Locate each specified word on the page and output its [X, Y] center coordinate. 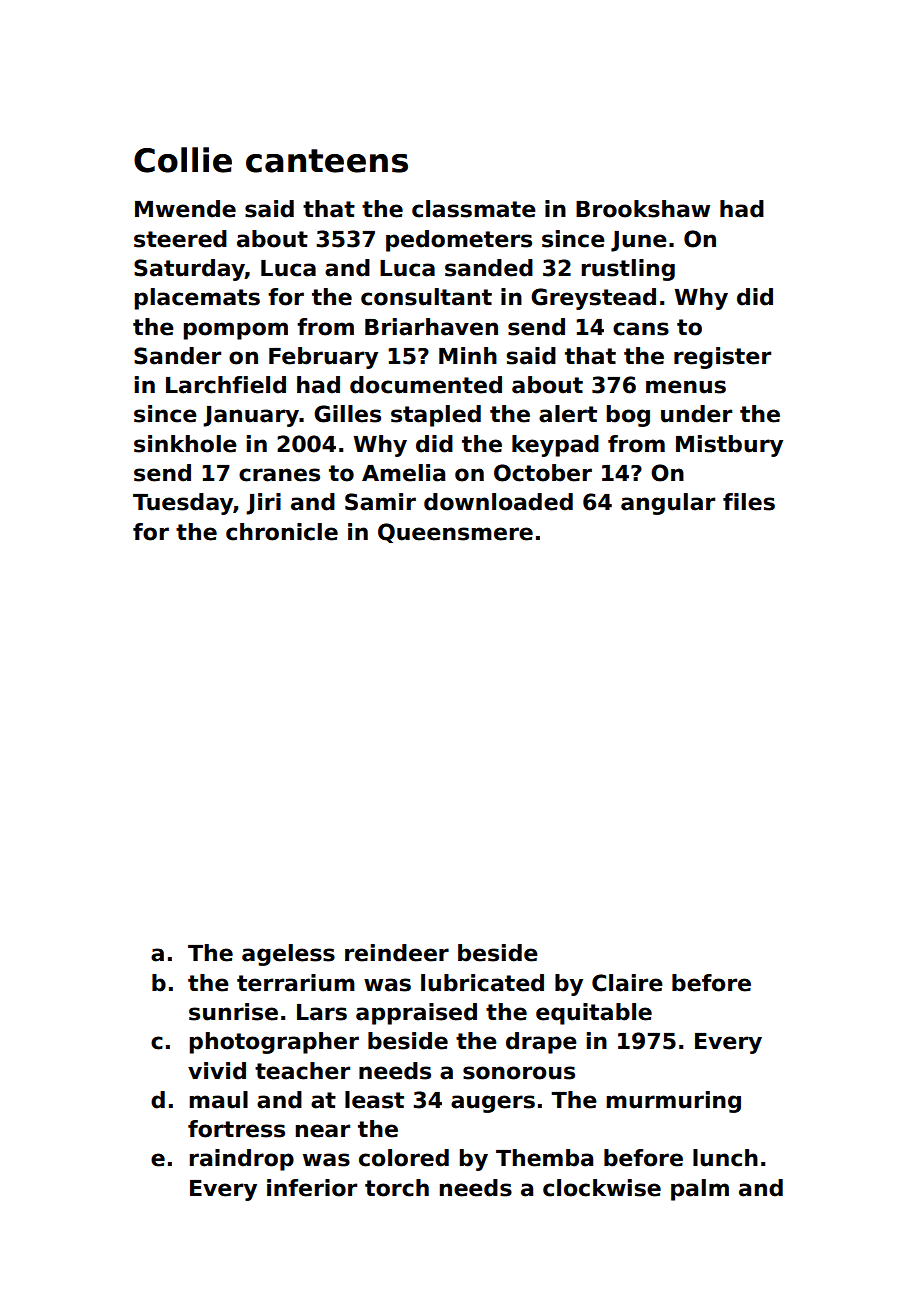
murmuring [673, 1102]
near [323, 1131]
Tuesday [183, 504]
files [749, 502]
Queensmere [455, 533]
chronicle [282, 532]
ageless [288, 955]
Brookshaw [643, 209]
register [722, 358]
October [543, 473]
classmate [474, 209]
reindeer [397, 953]
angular [668, 504]
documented [426, 385]
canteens [327, 161]
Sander [177, 356]
